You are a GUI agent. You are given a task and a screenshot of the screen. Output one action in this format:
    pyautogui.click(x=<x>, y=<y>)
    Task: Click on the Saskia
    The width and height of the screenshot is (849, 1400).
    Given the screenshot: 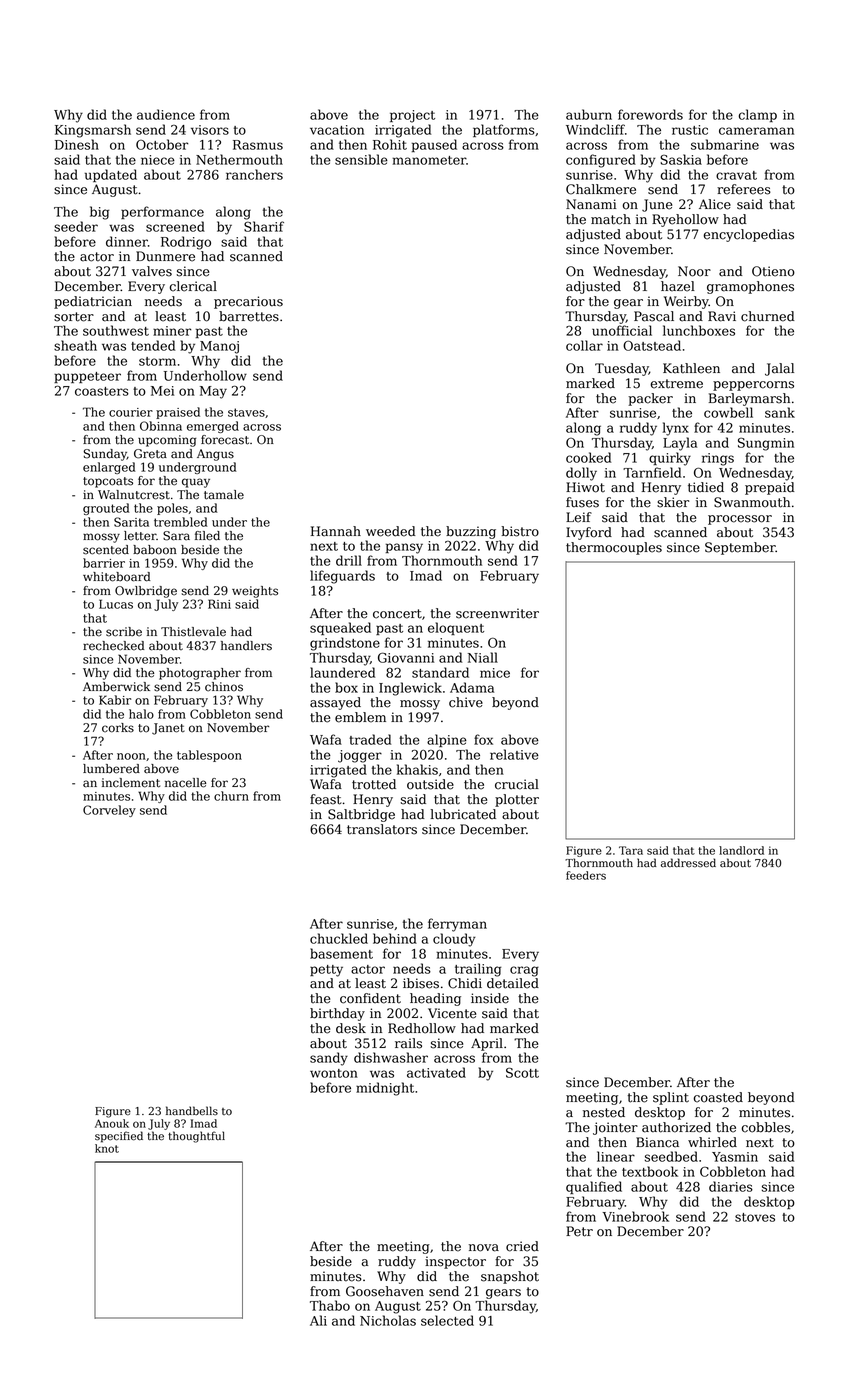 What is the action you would take?
    pyautogui.click(x=681, y=159)
